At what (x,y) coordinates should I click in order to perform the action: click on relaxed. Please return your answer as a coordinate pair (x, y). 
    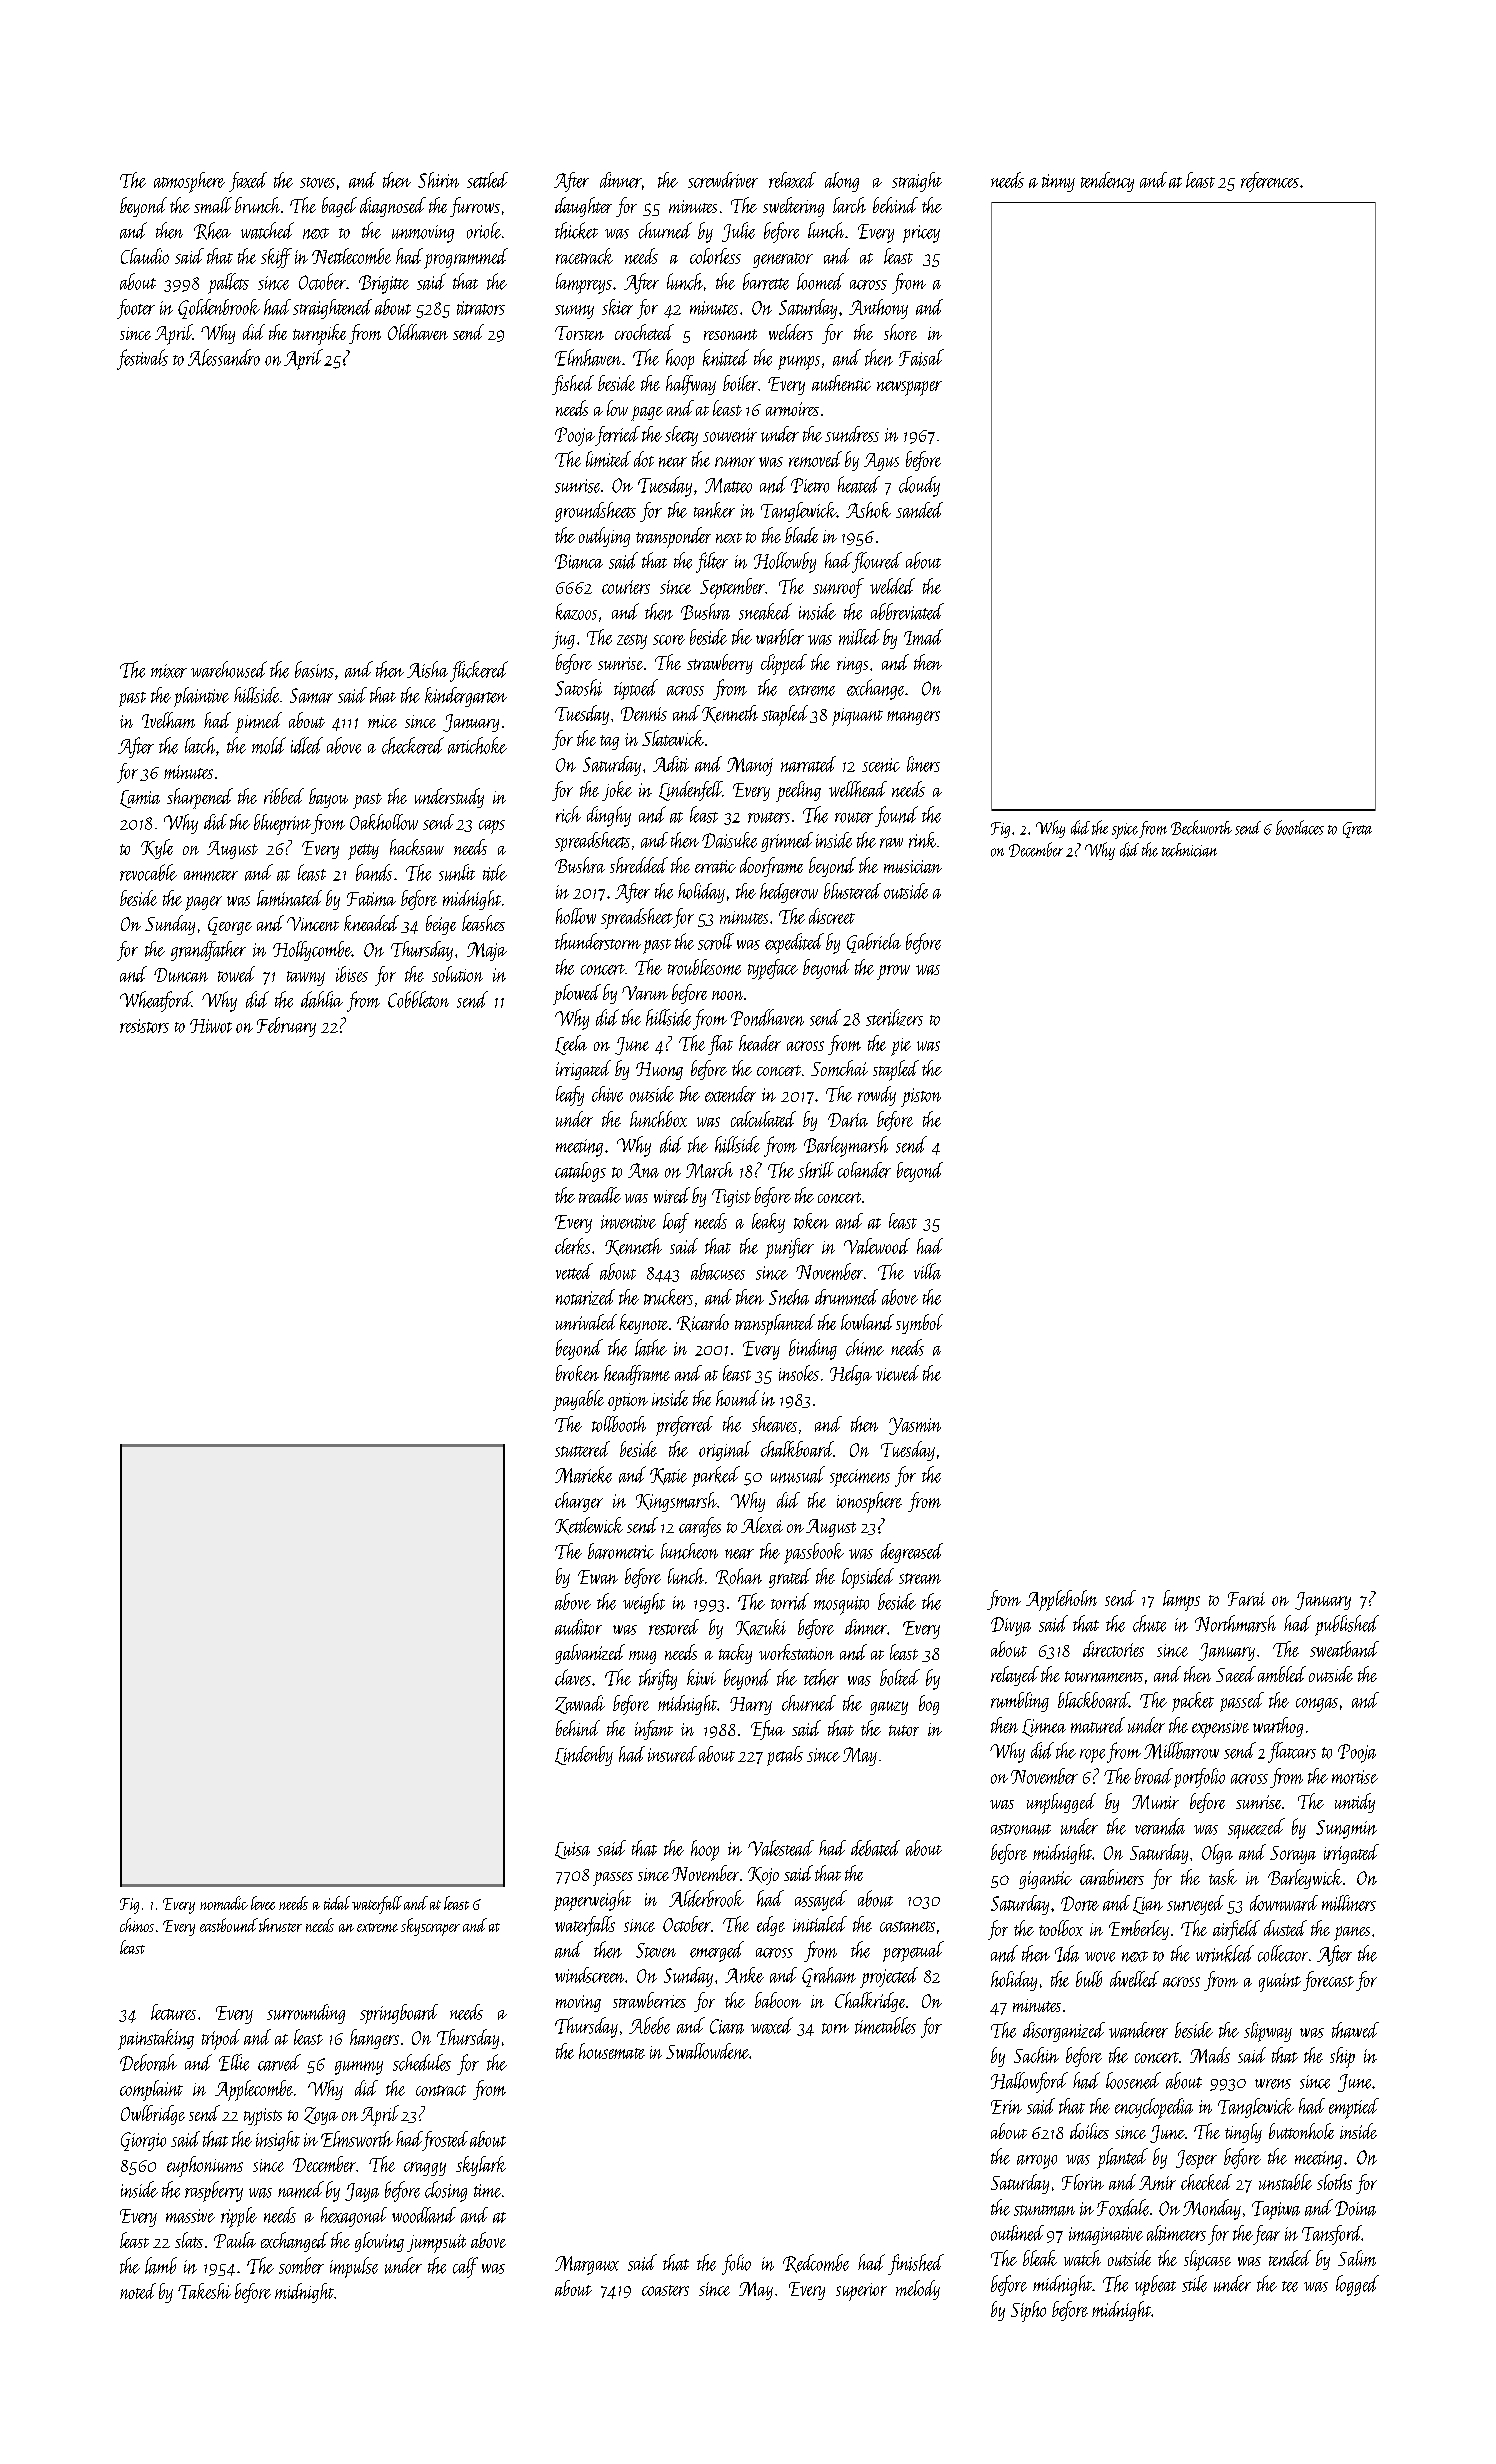
    Looking at the image, I should click on (792, 180).
